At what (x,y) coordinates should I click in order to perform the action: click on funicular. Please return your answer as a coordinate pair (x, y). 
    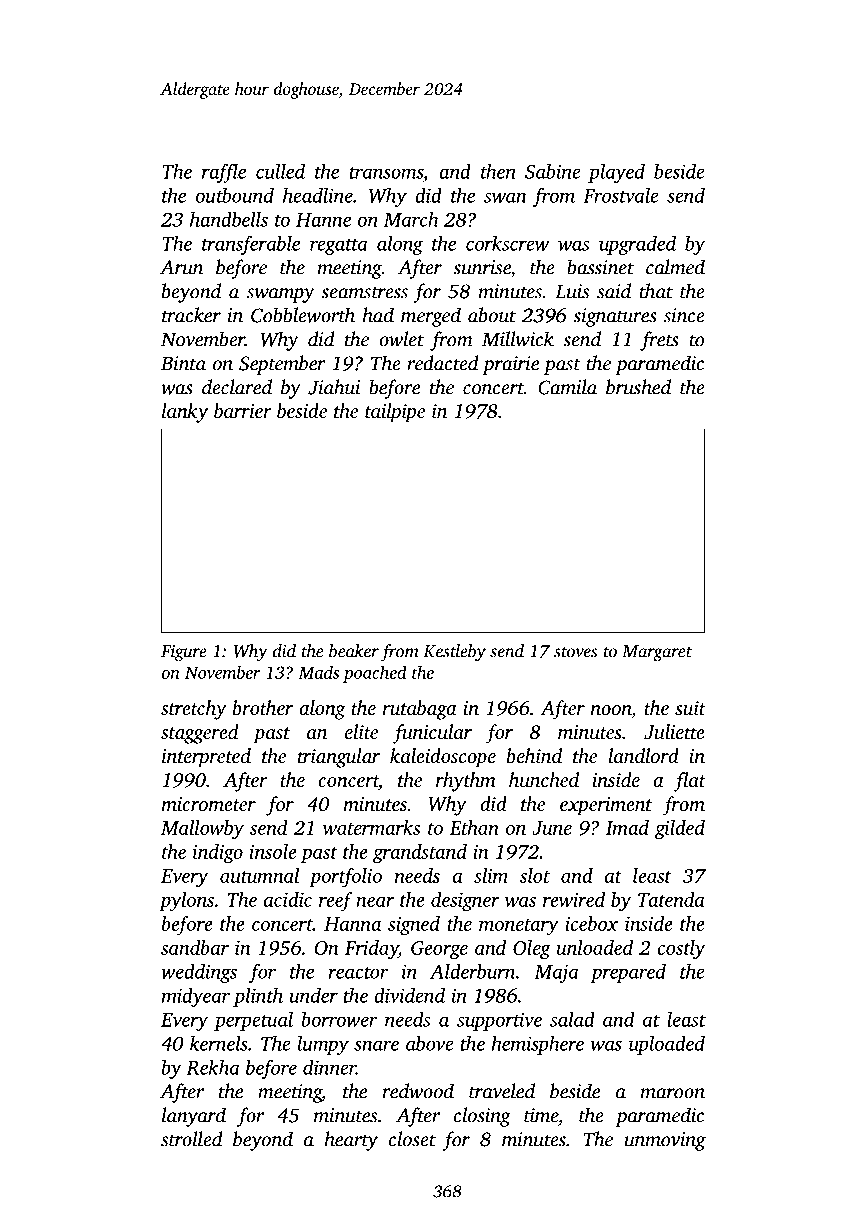
    Looking at the image, I should click on (432, 734).
